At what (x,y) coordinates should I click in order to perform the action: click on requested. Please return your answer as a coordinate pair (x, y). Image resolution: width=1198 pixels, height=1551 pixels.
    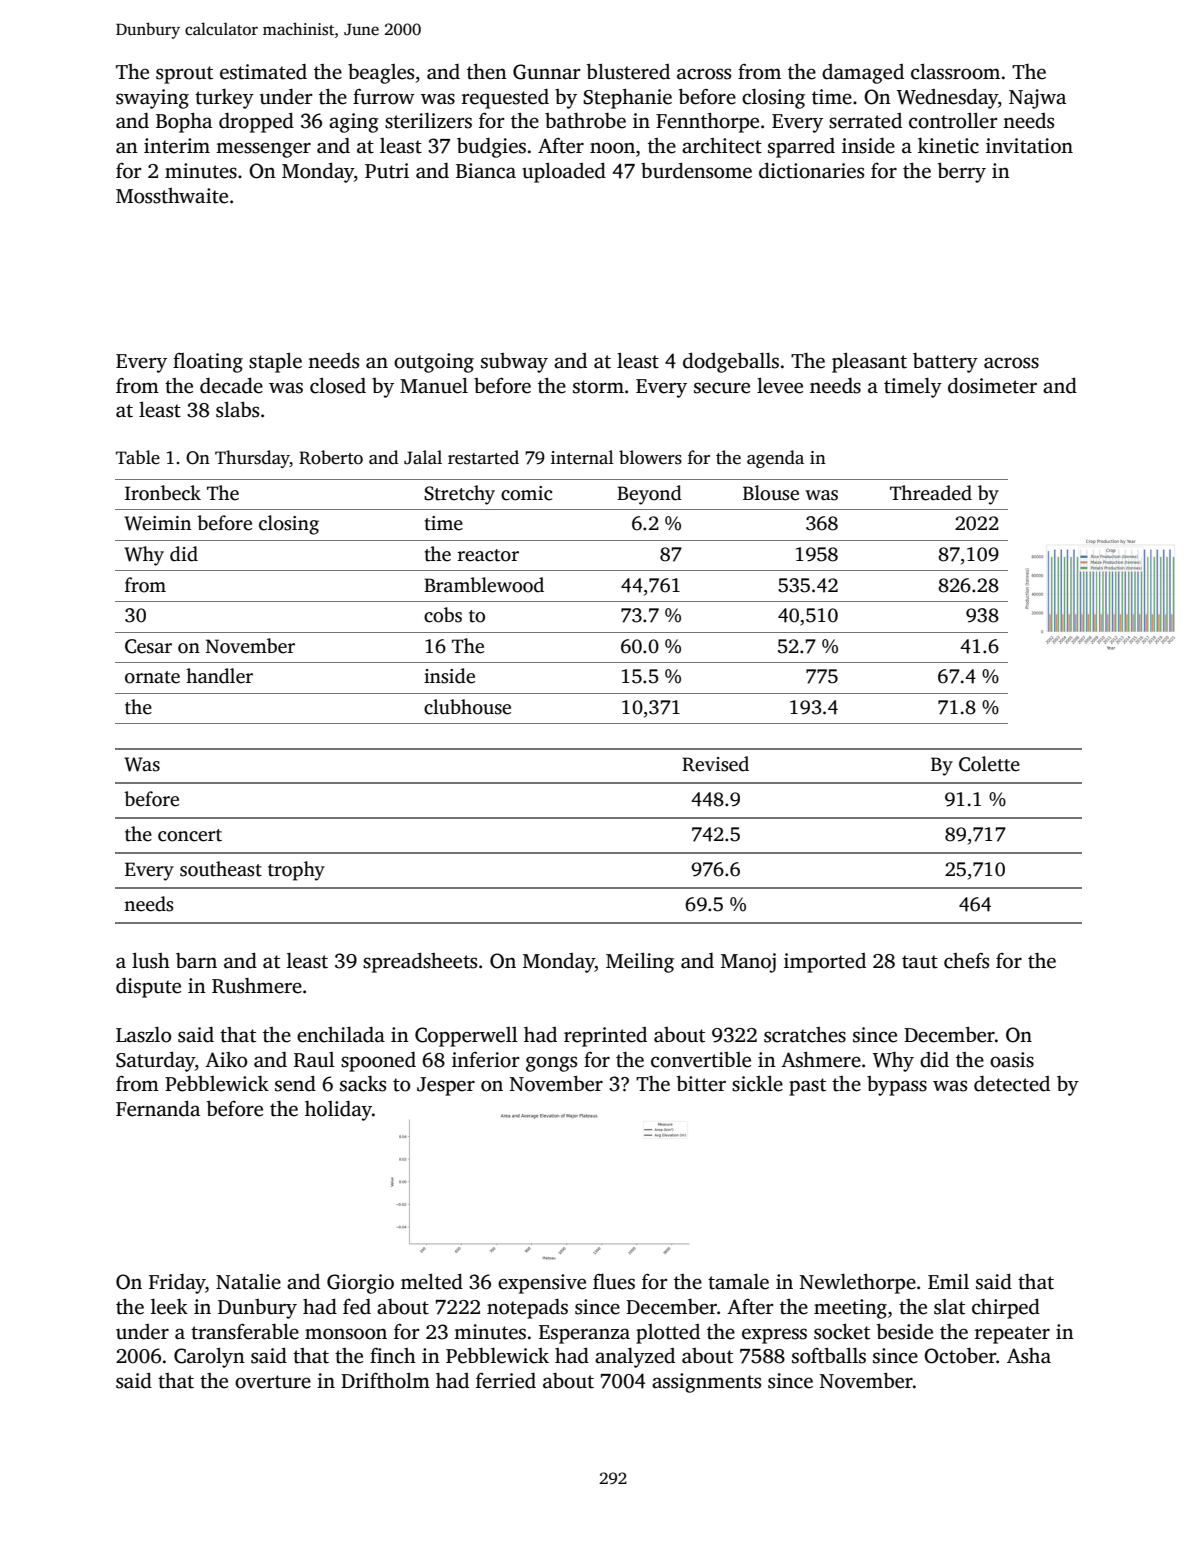
    Looking at the image, I should click on (505, 99).
